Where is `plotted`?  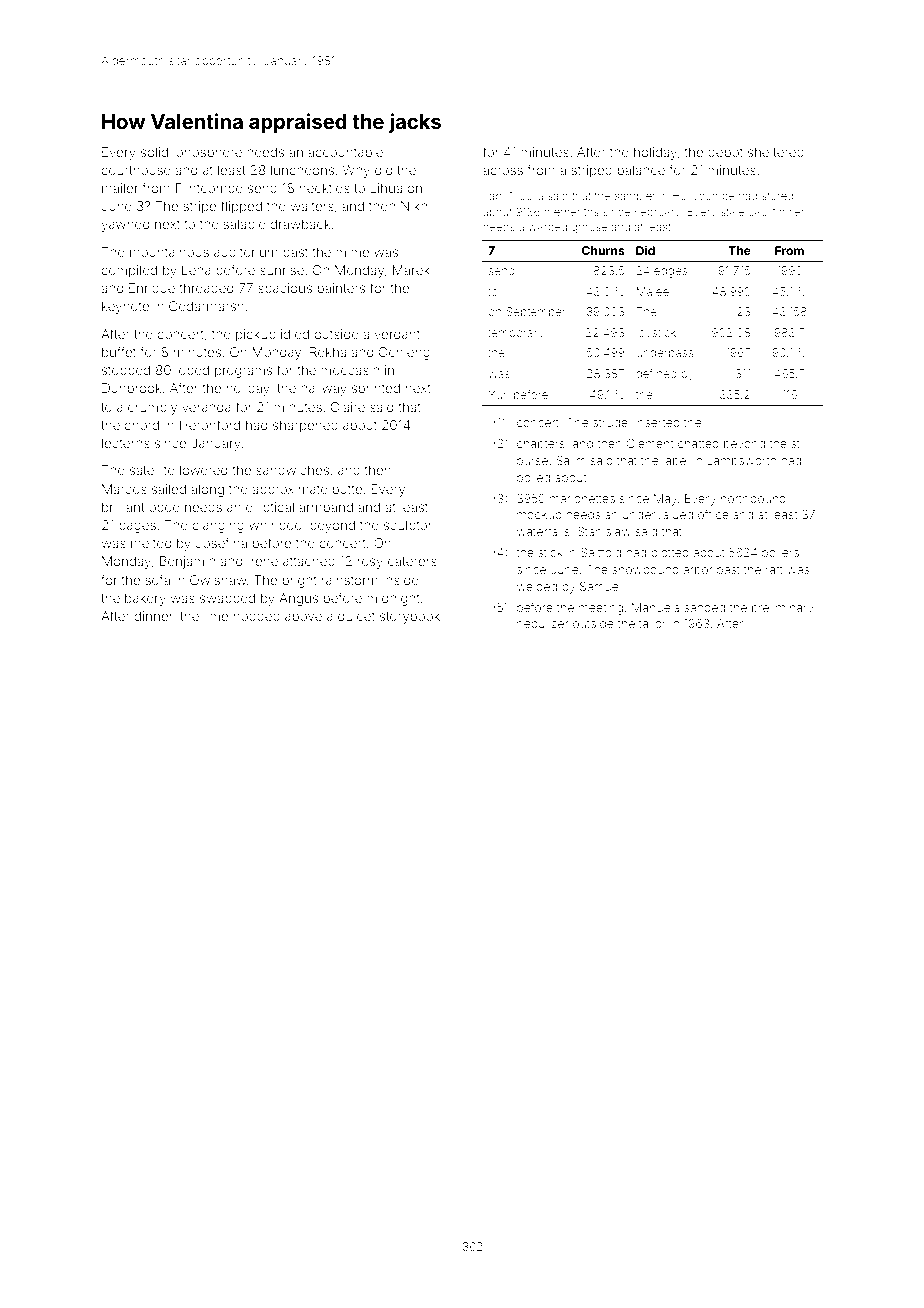
plotted is located at coordinates (670, 553).
